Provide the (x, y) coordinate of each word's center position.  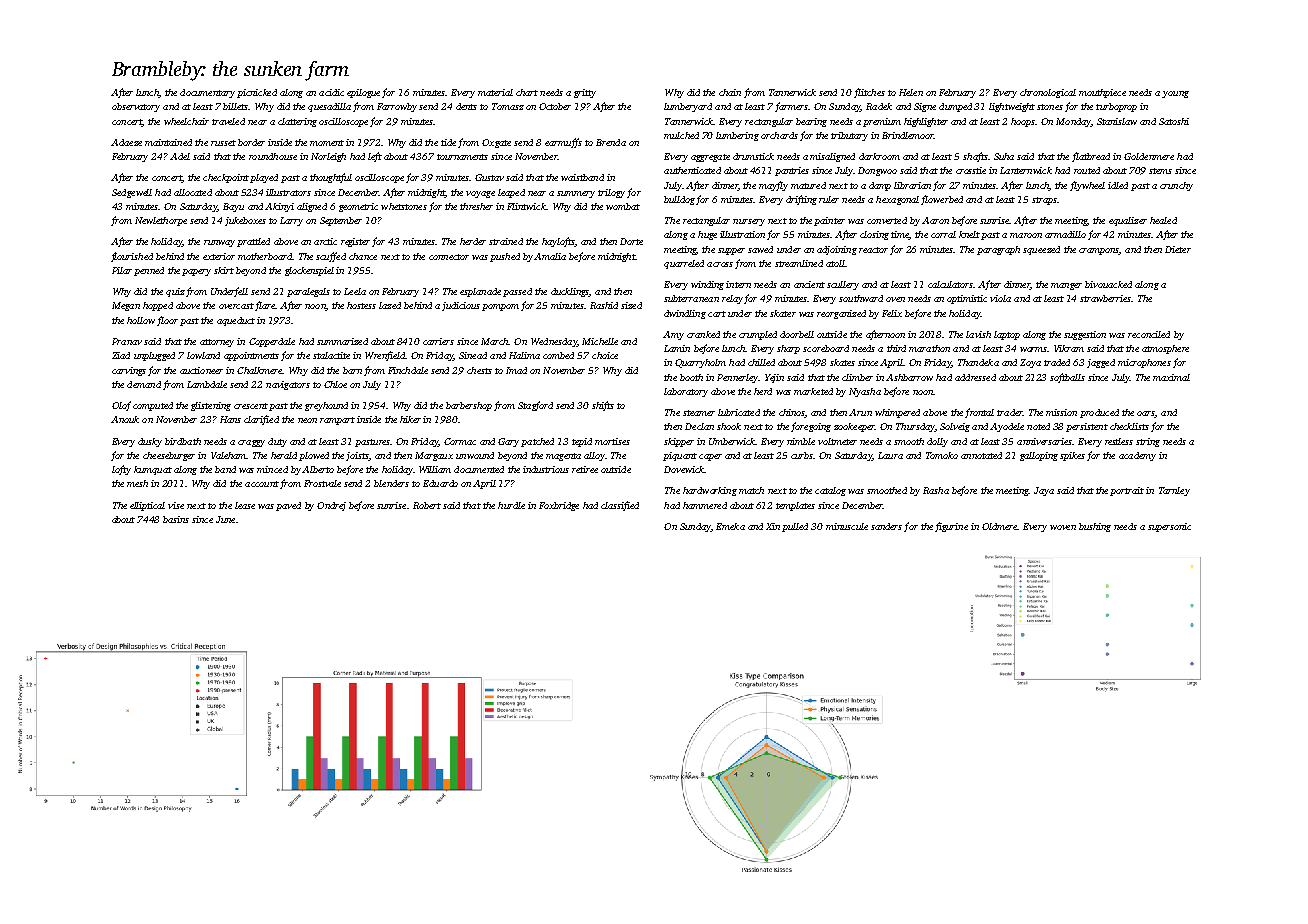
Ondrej (331, 506)
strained (506, 241)
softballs (1067, 378)
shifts (603, 406)
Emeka (730, 526)
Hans (230, 419)
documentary (207, 93)
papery (196, 272)
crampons (1099, 251)
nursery (749, 222)
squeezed (1041, 250)
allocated (193, 192)
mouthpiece (1102, 93)
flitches (869, 93)
